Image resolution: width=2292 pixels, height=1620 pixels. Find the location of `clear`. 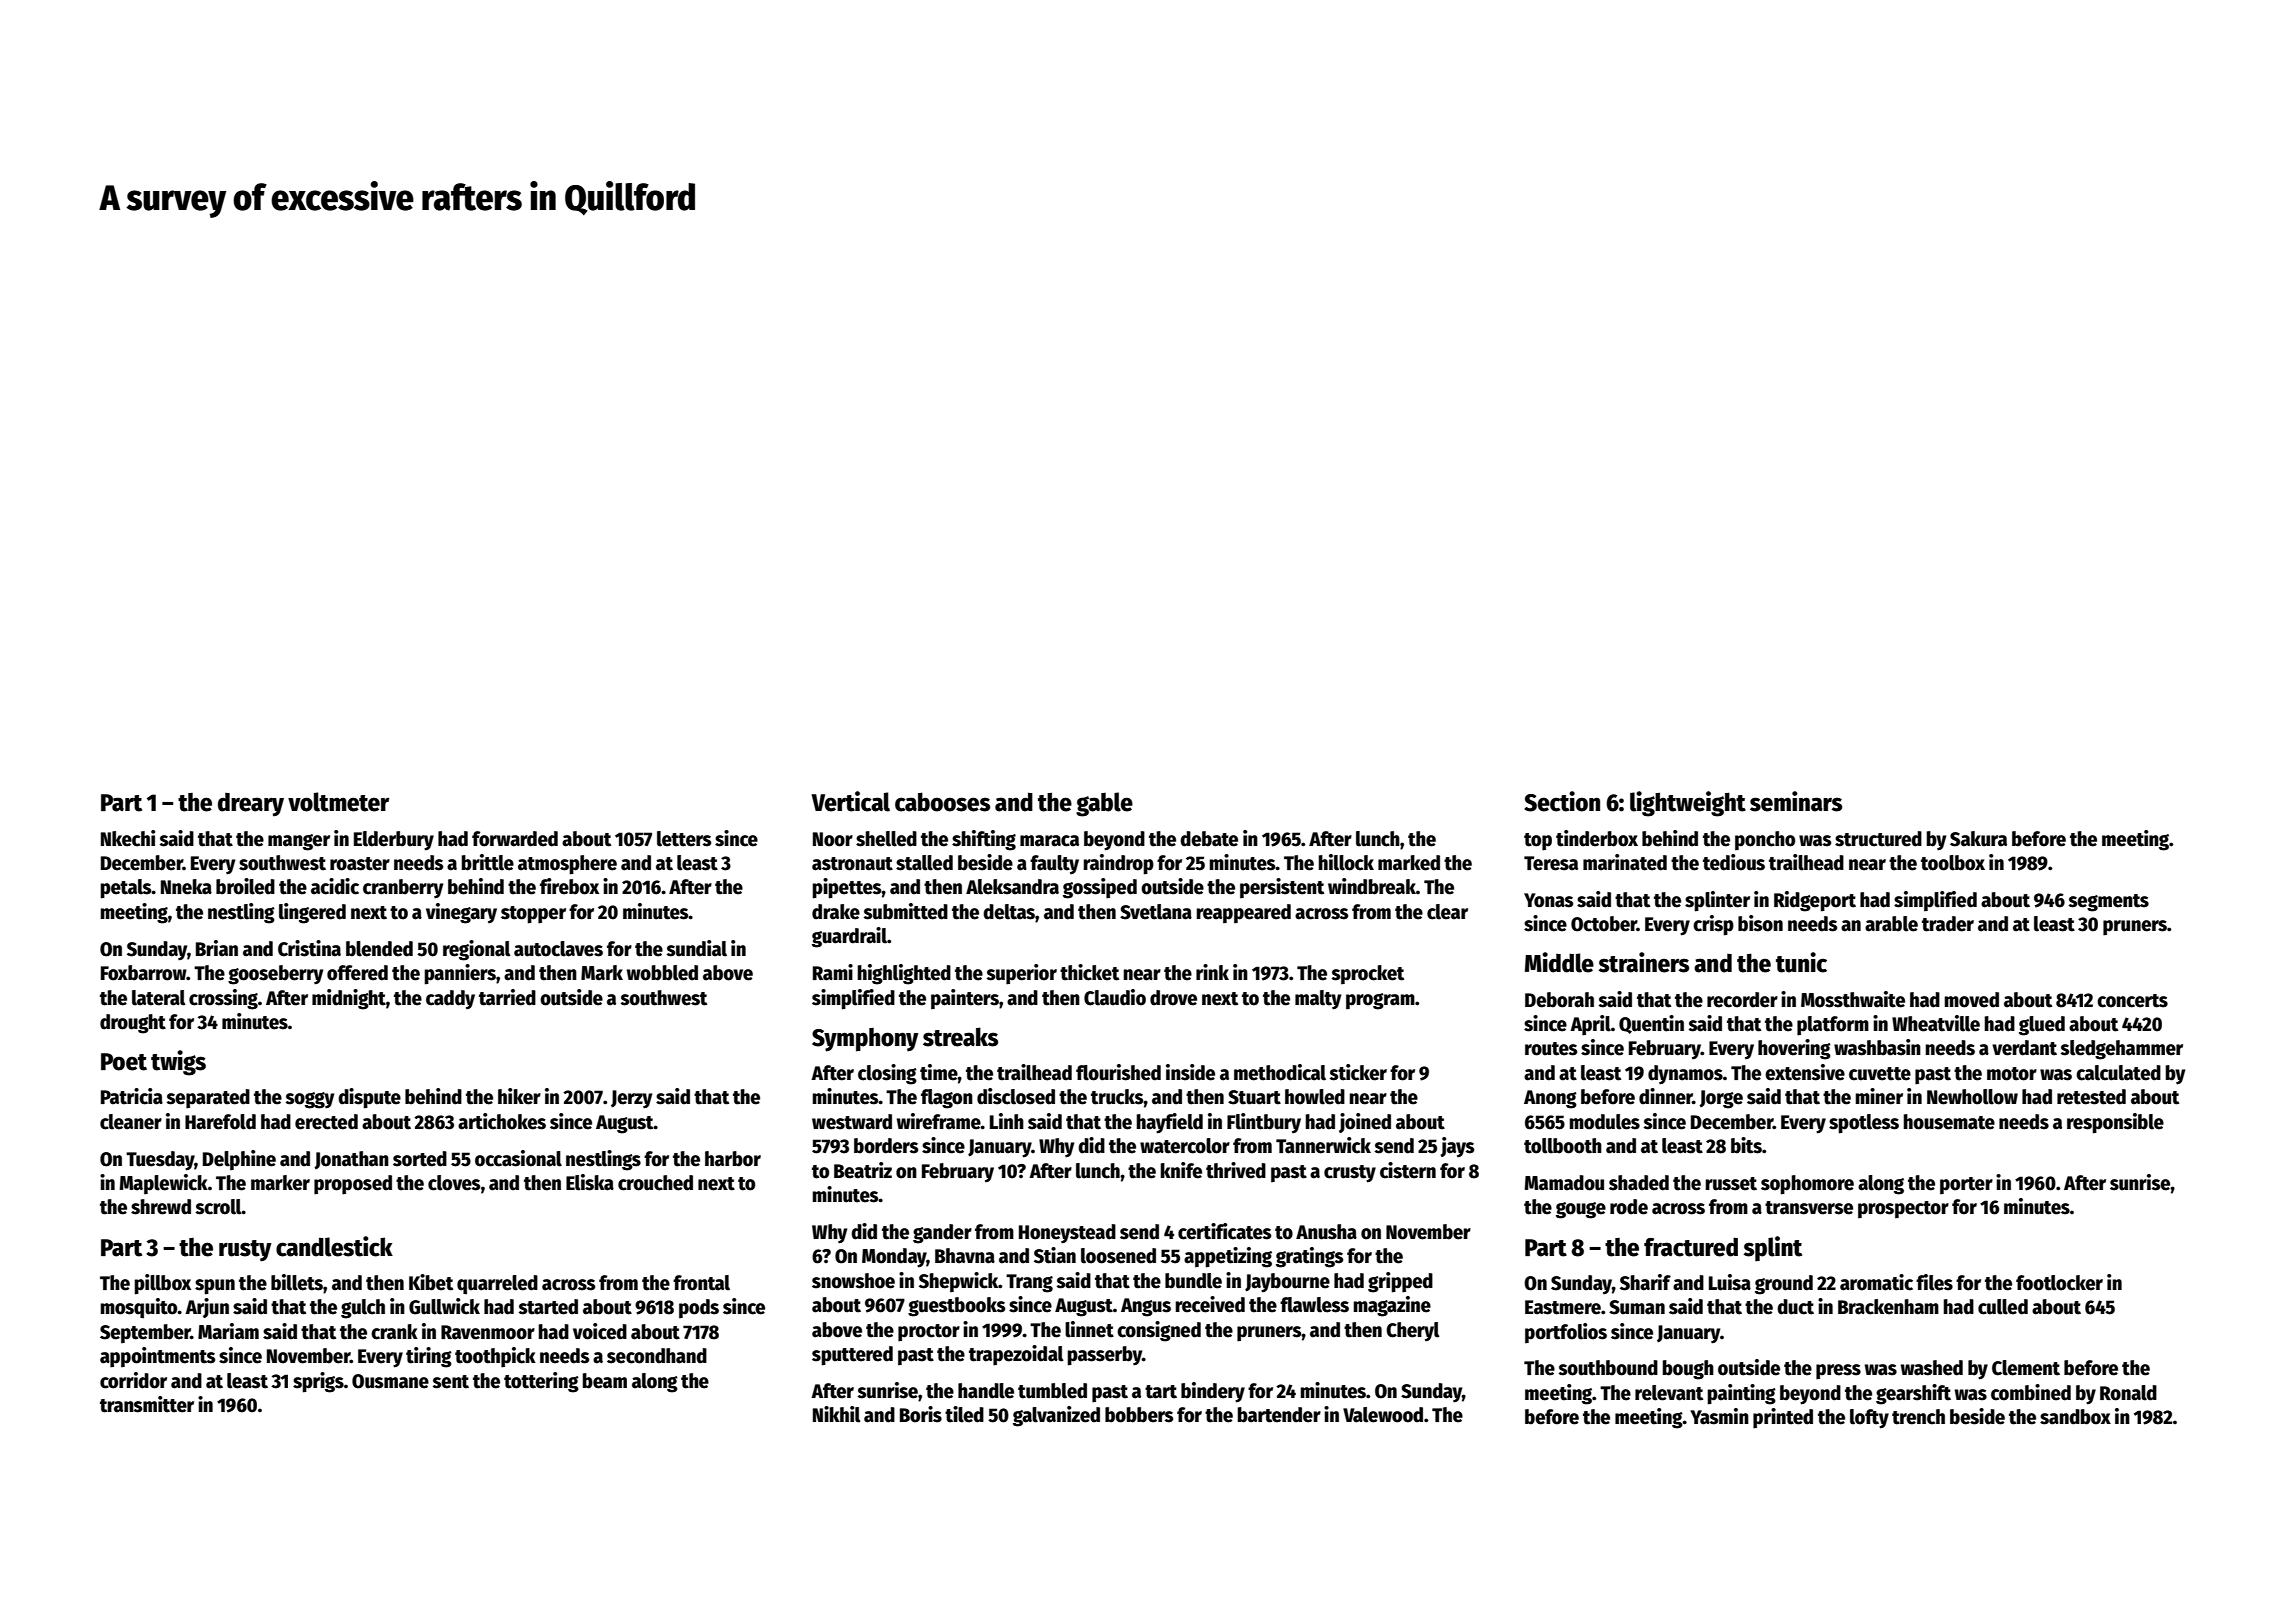

clear is located at coordinates (1447, 912).
